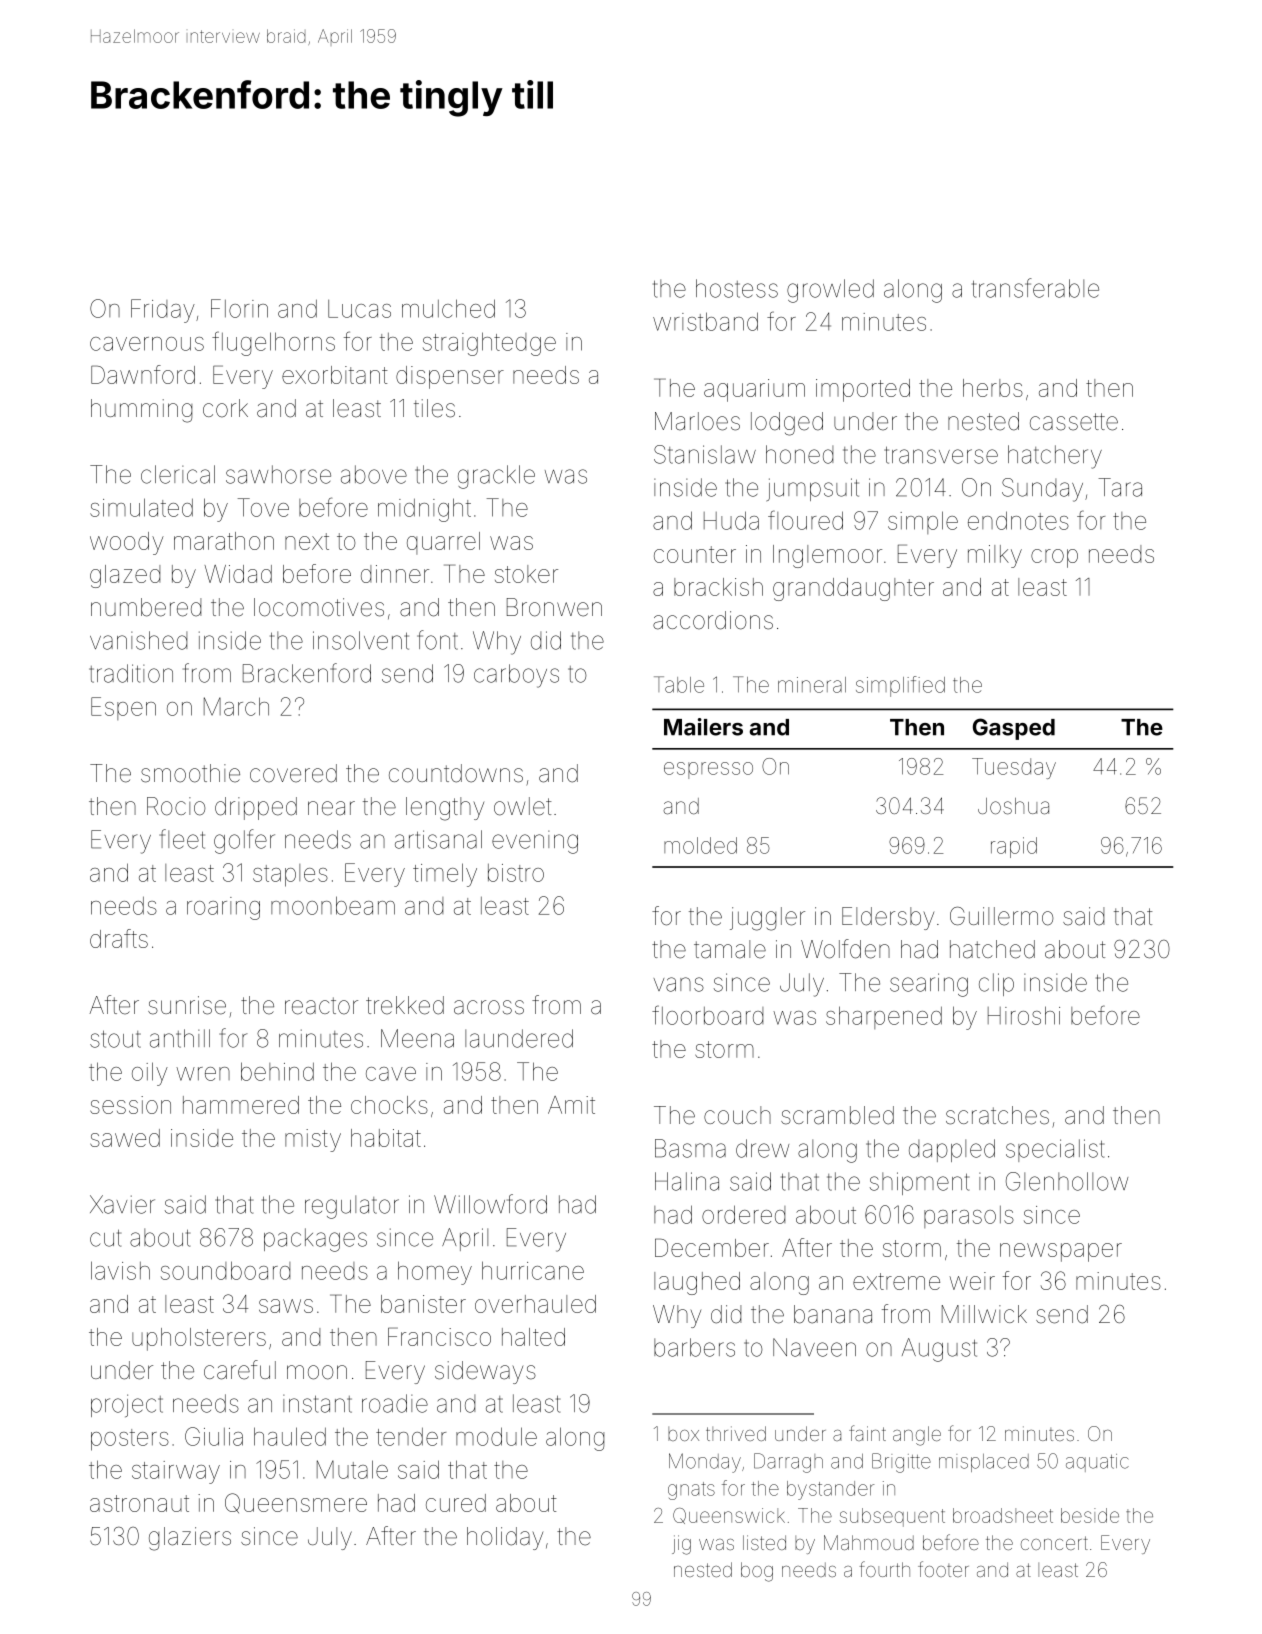 The image size is (1262, 1634). I want to click on Florin, so click(239, 308).
